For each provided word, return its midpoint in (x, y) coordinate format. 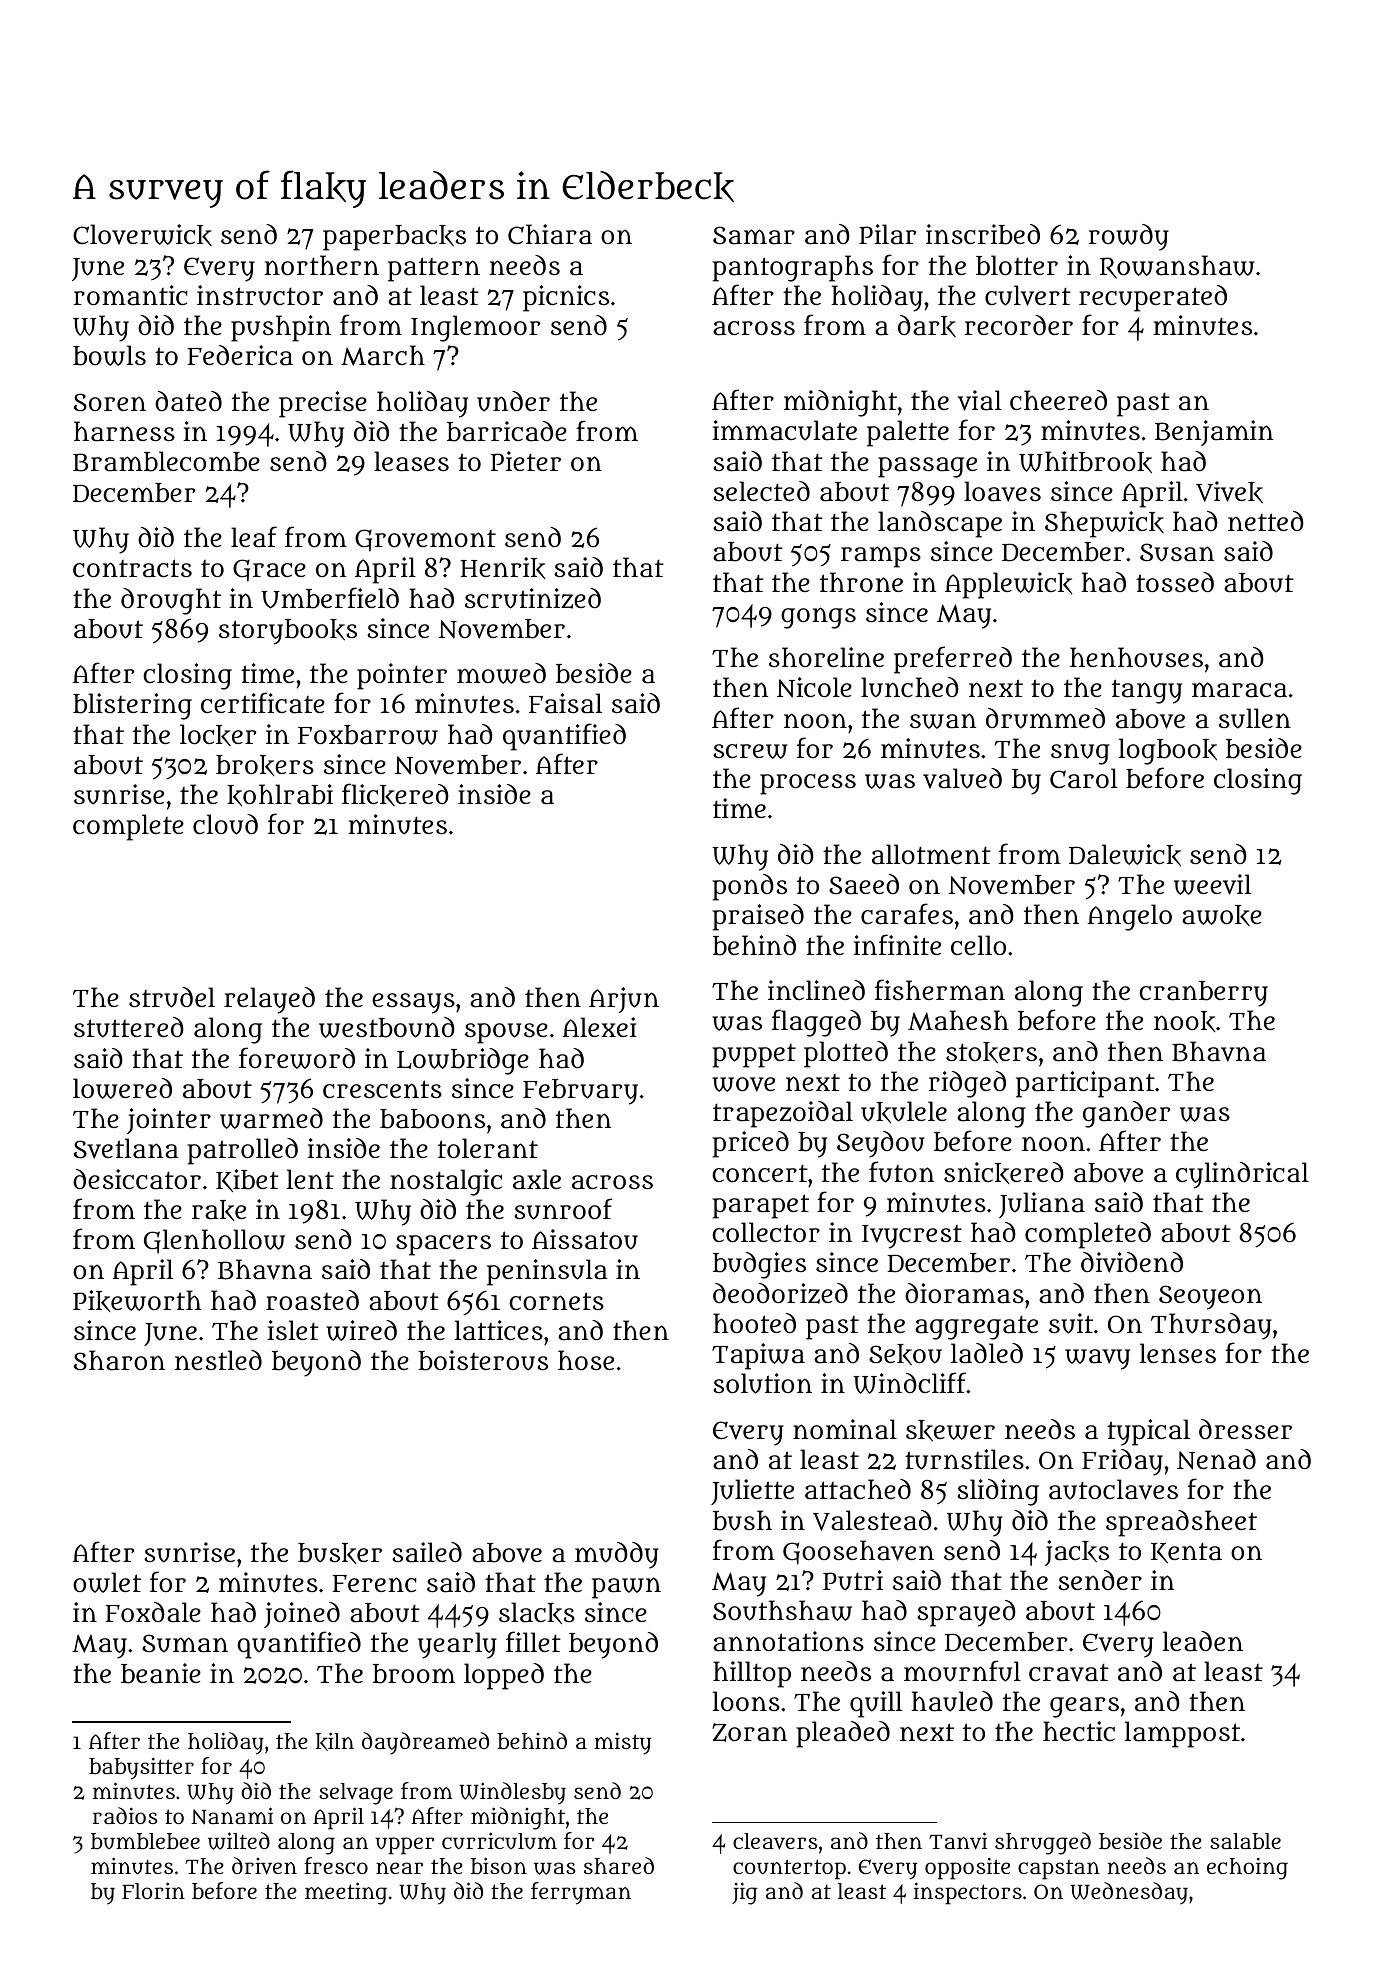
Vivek (1229, 492)
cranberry (1203, 994)
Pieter (526, 461)
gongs (818, 618)
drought (171, 601)
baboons (432, 1119)
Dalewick (1125, 855)
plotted (846, 1054)
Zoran (749, 1732)
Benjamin (1214, 433)
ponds (749, 887)
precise (323, 404)
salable (1245, 1841)
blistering (132, 706)
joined (302, 1615)
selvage (356, 1794)
